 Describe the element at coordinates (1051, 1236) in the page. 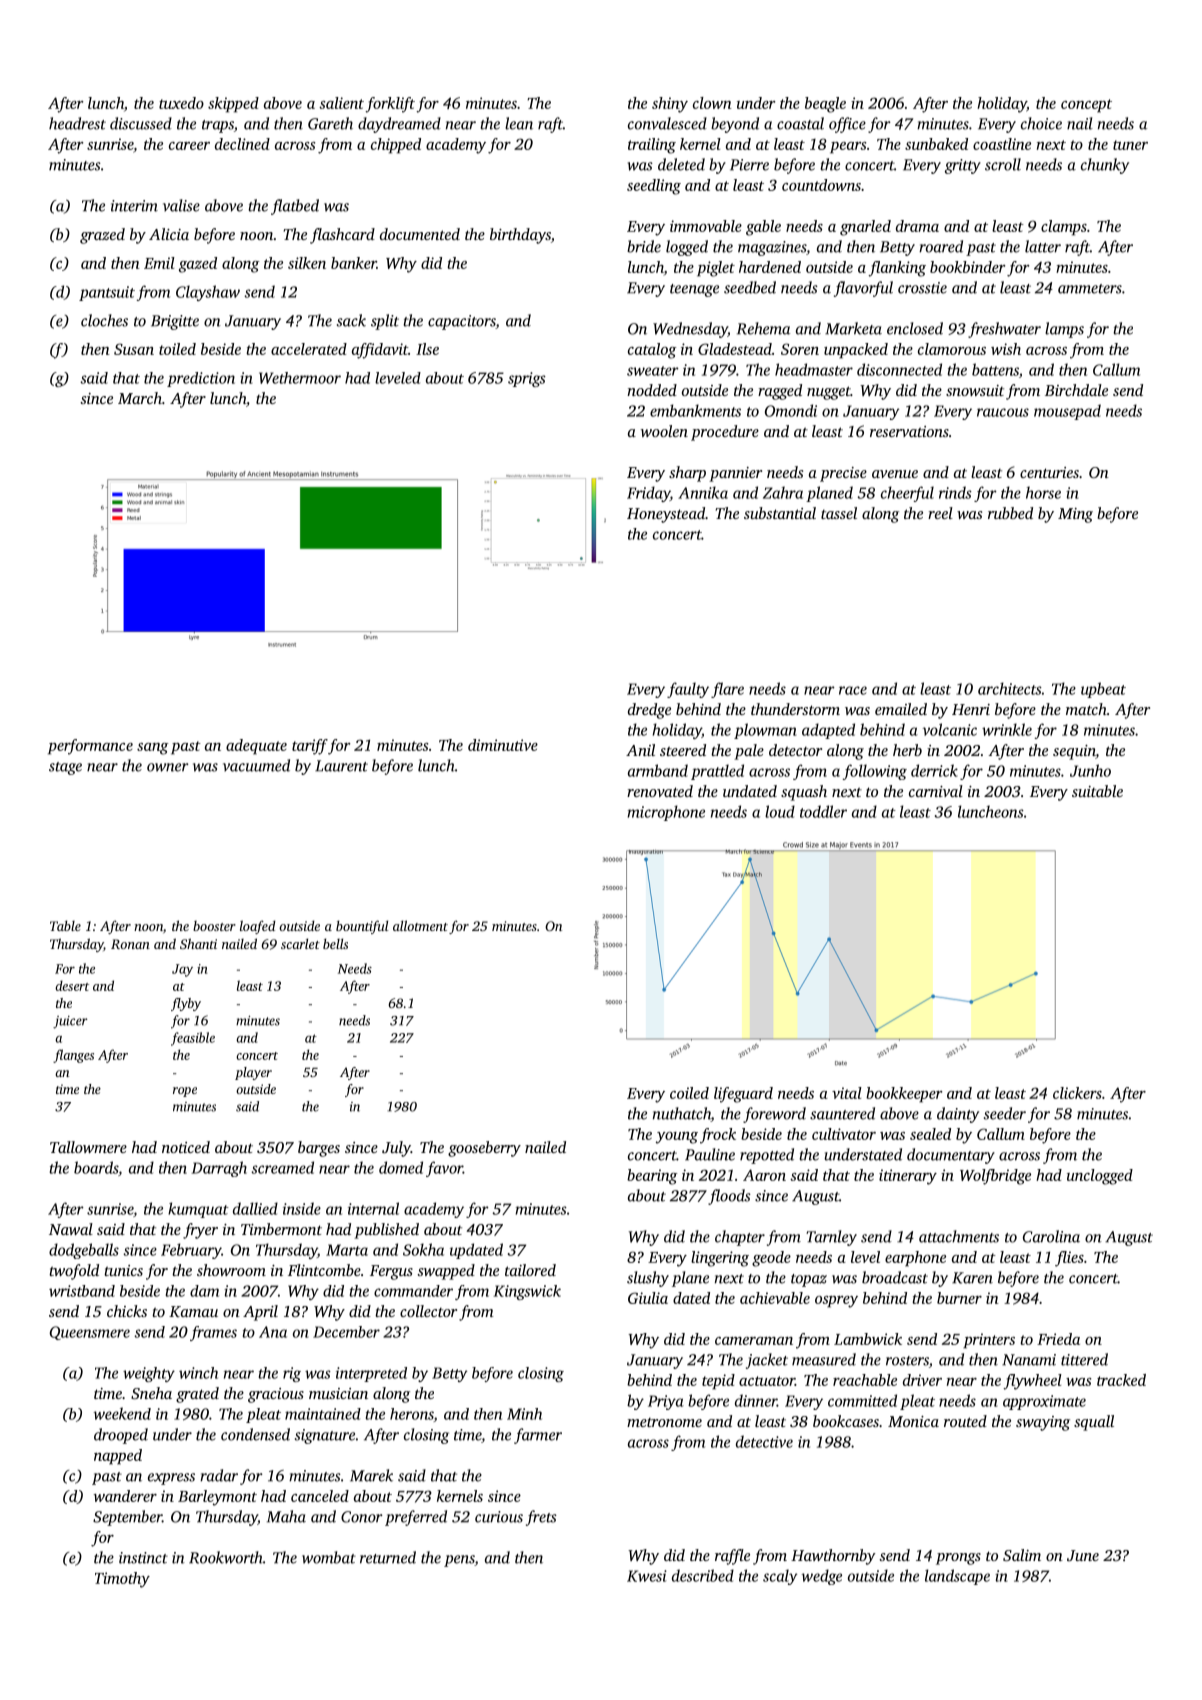

I see `Carolina` at that location.
